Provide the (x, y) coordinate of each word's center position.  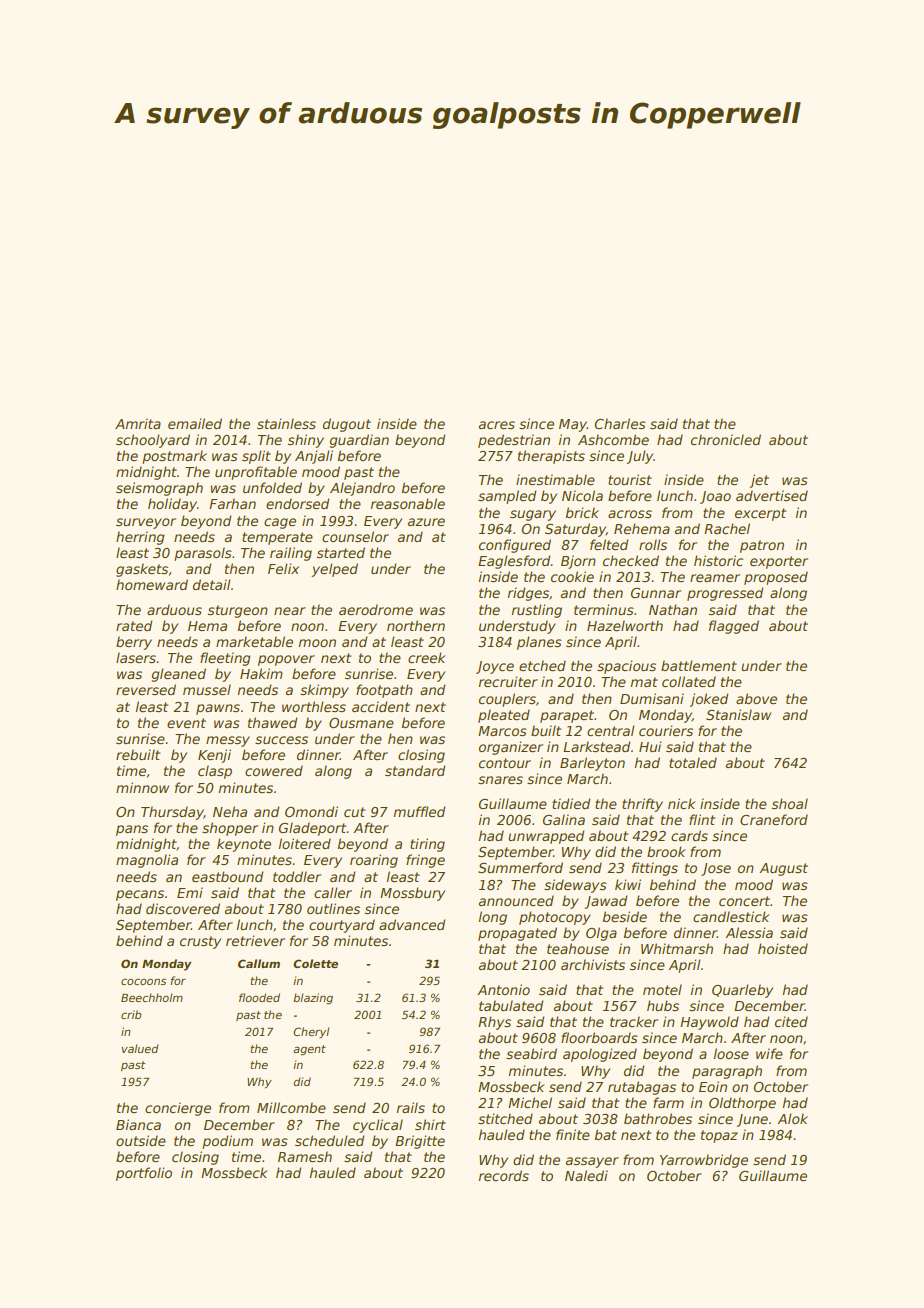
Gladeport (313, 829)
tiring (427, 845)
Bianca (138, 1124)
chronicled (726, 439)
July (640, 457)
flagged (734, 627)
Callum (259, 963)
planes (539, 643)
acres (497, 425)
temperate (277, 538)
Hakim (261, 673)
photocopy (555, 918)
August (783, 869)
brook (666, 851)
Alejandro (362, 489)
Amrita (138, 423)
